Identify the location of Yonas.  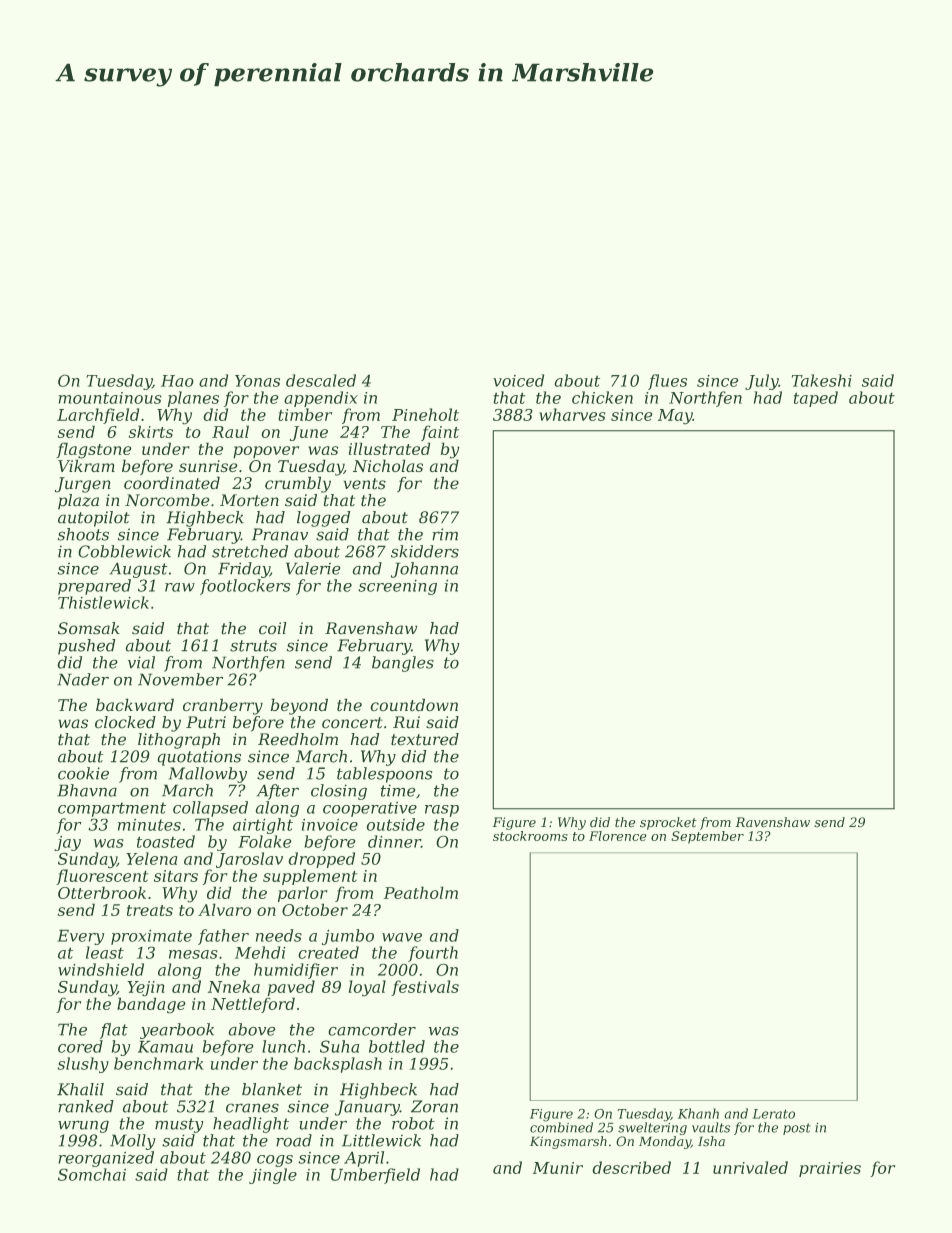
(257, 381).
